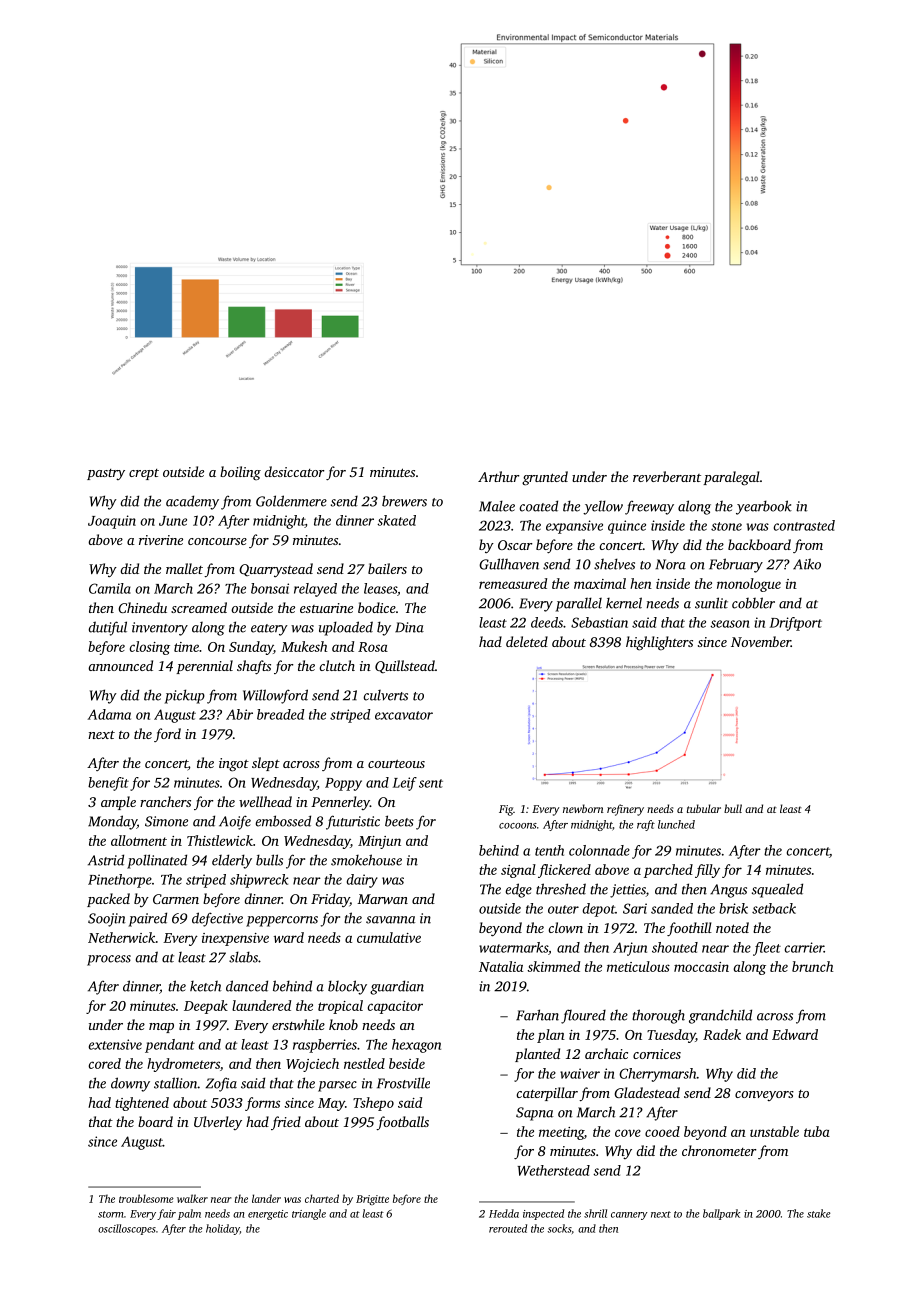 The image size is (924, 1308). What do you see at coordinates (259, 881) in the document?
I see `shipwreck` at bounding box center [259, 881].
